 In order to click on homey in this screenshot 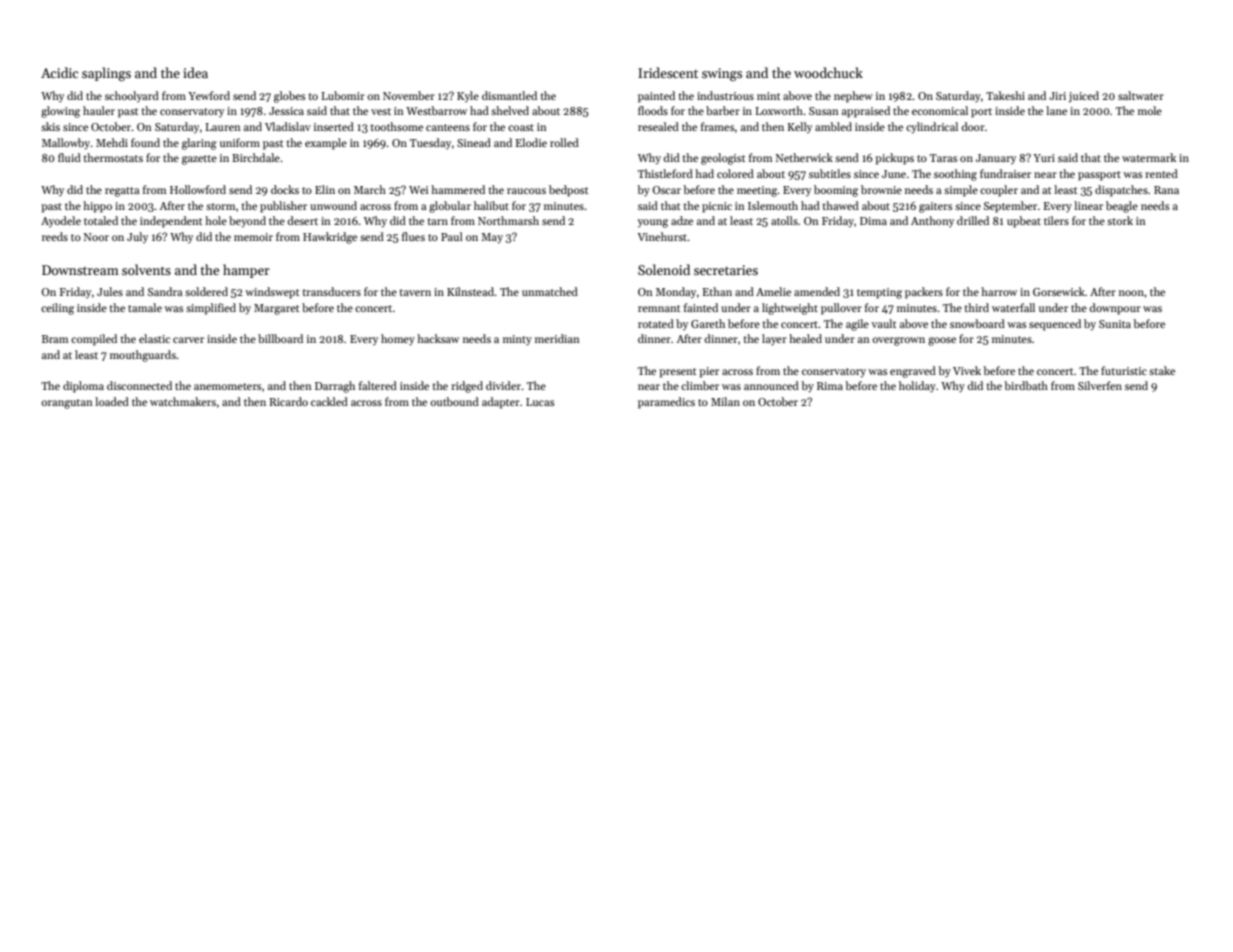, I will do `click(398, 340)`.
